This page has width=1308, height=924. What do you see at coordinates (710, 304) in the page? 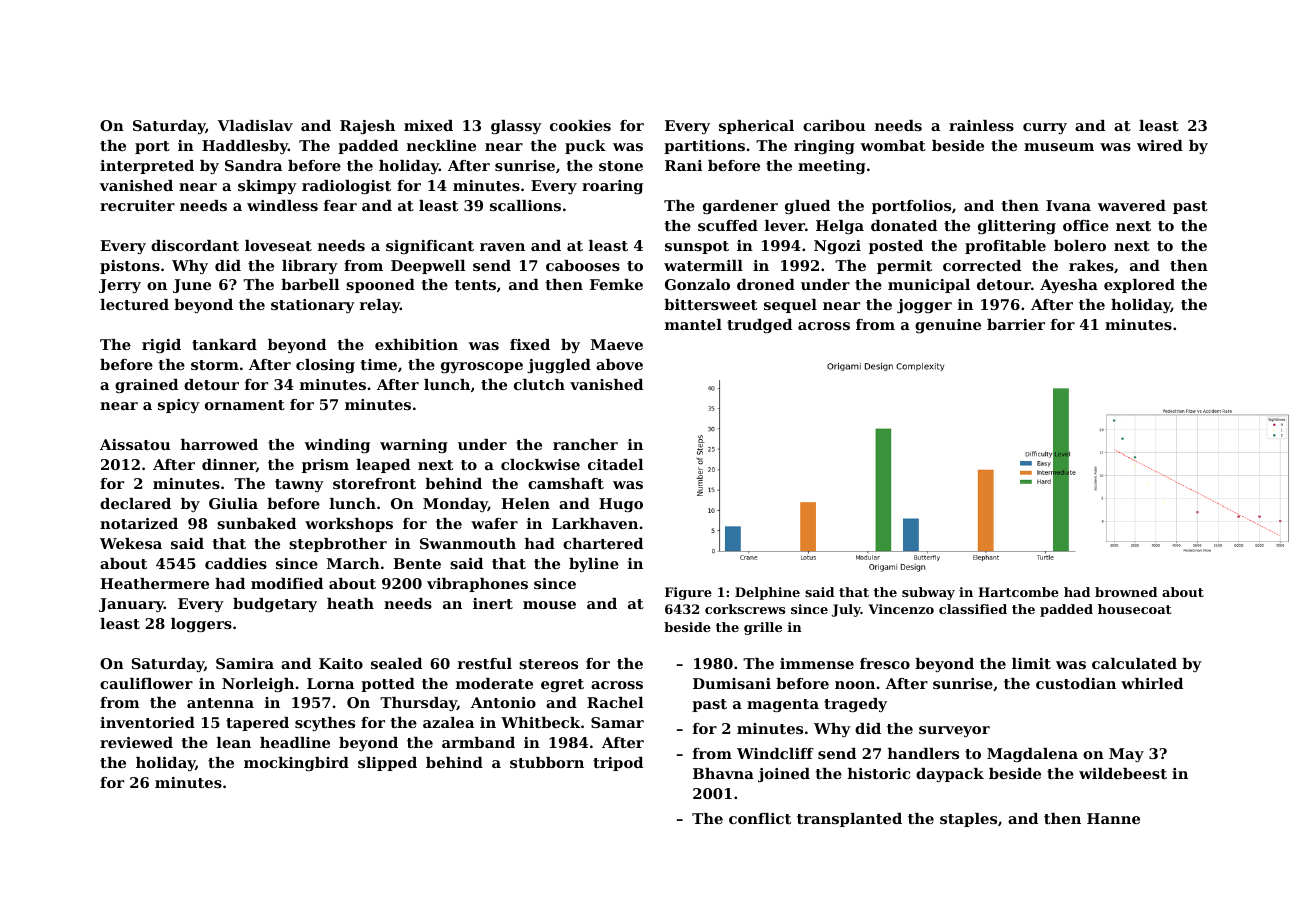
I see `bittersweet` at bounding box center [710, 304].
